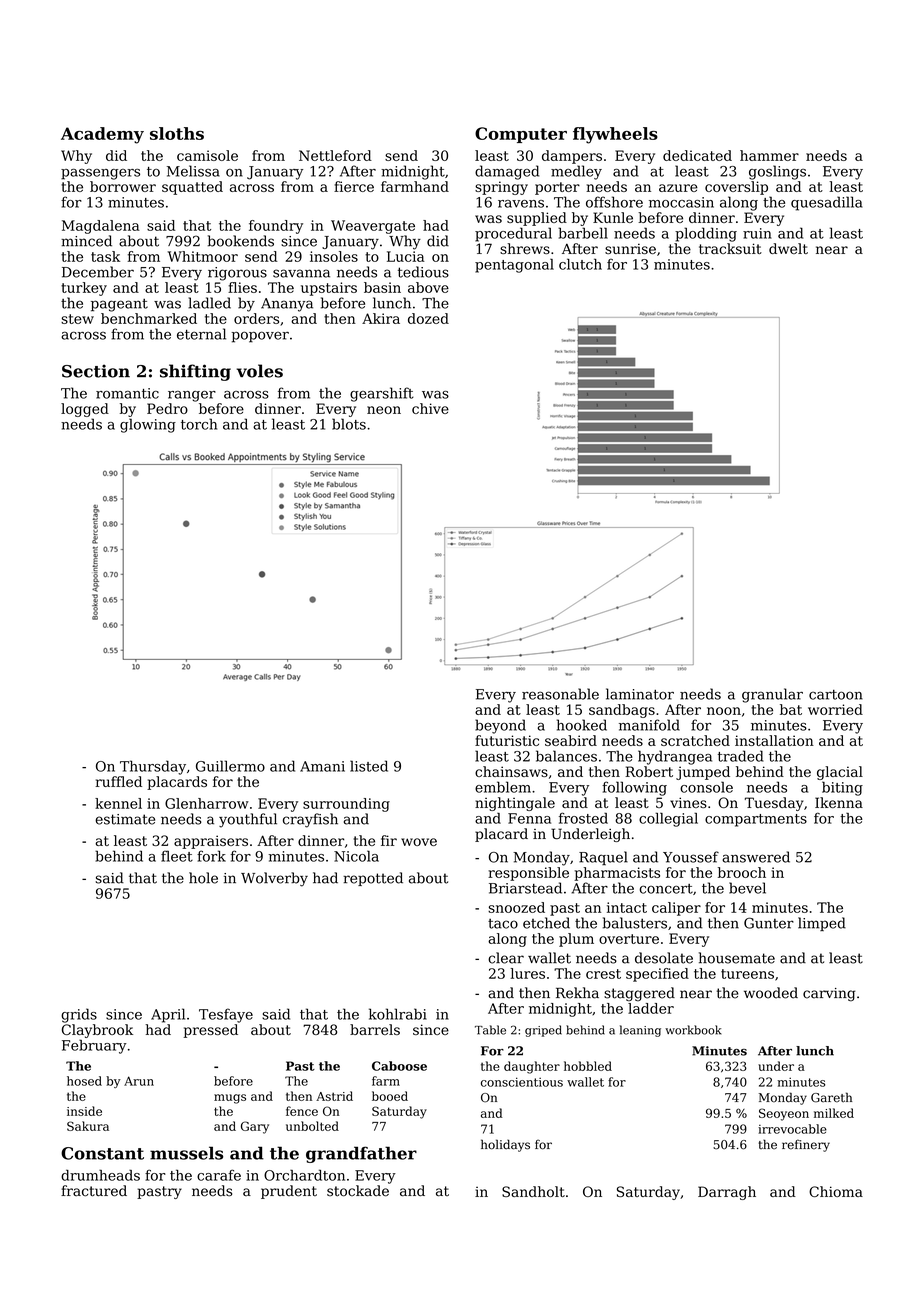  What do you see at coordinates (500, 726) in the screenshot?
I see `beyond` at bounding box center [500, 726].
